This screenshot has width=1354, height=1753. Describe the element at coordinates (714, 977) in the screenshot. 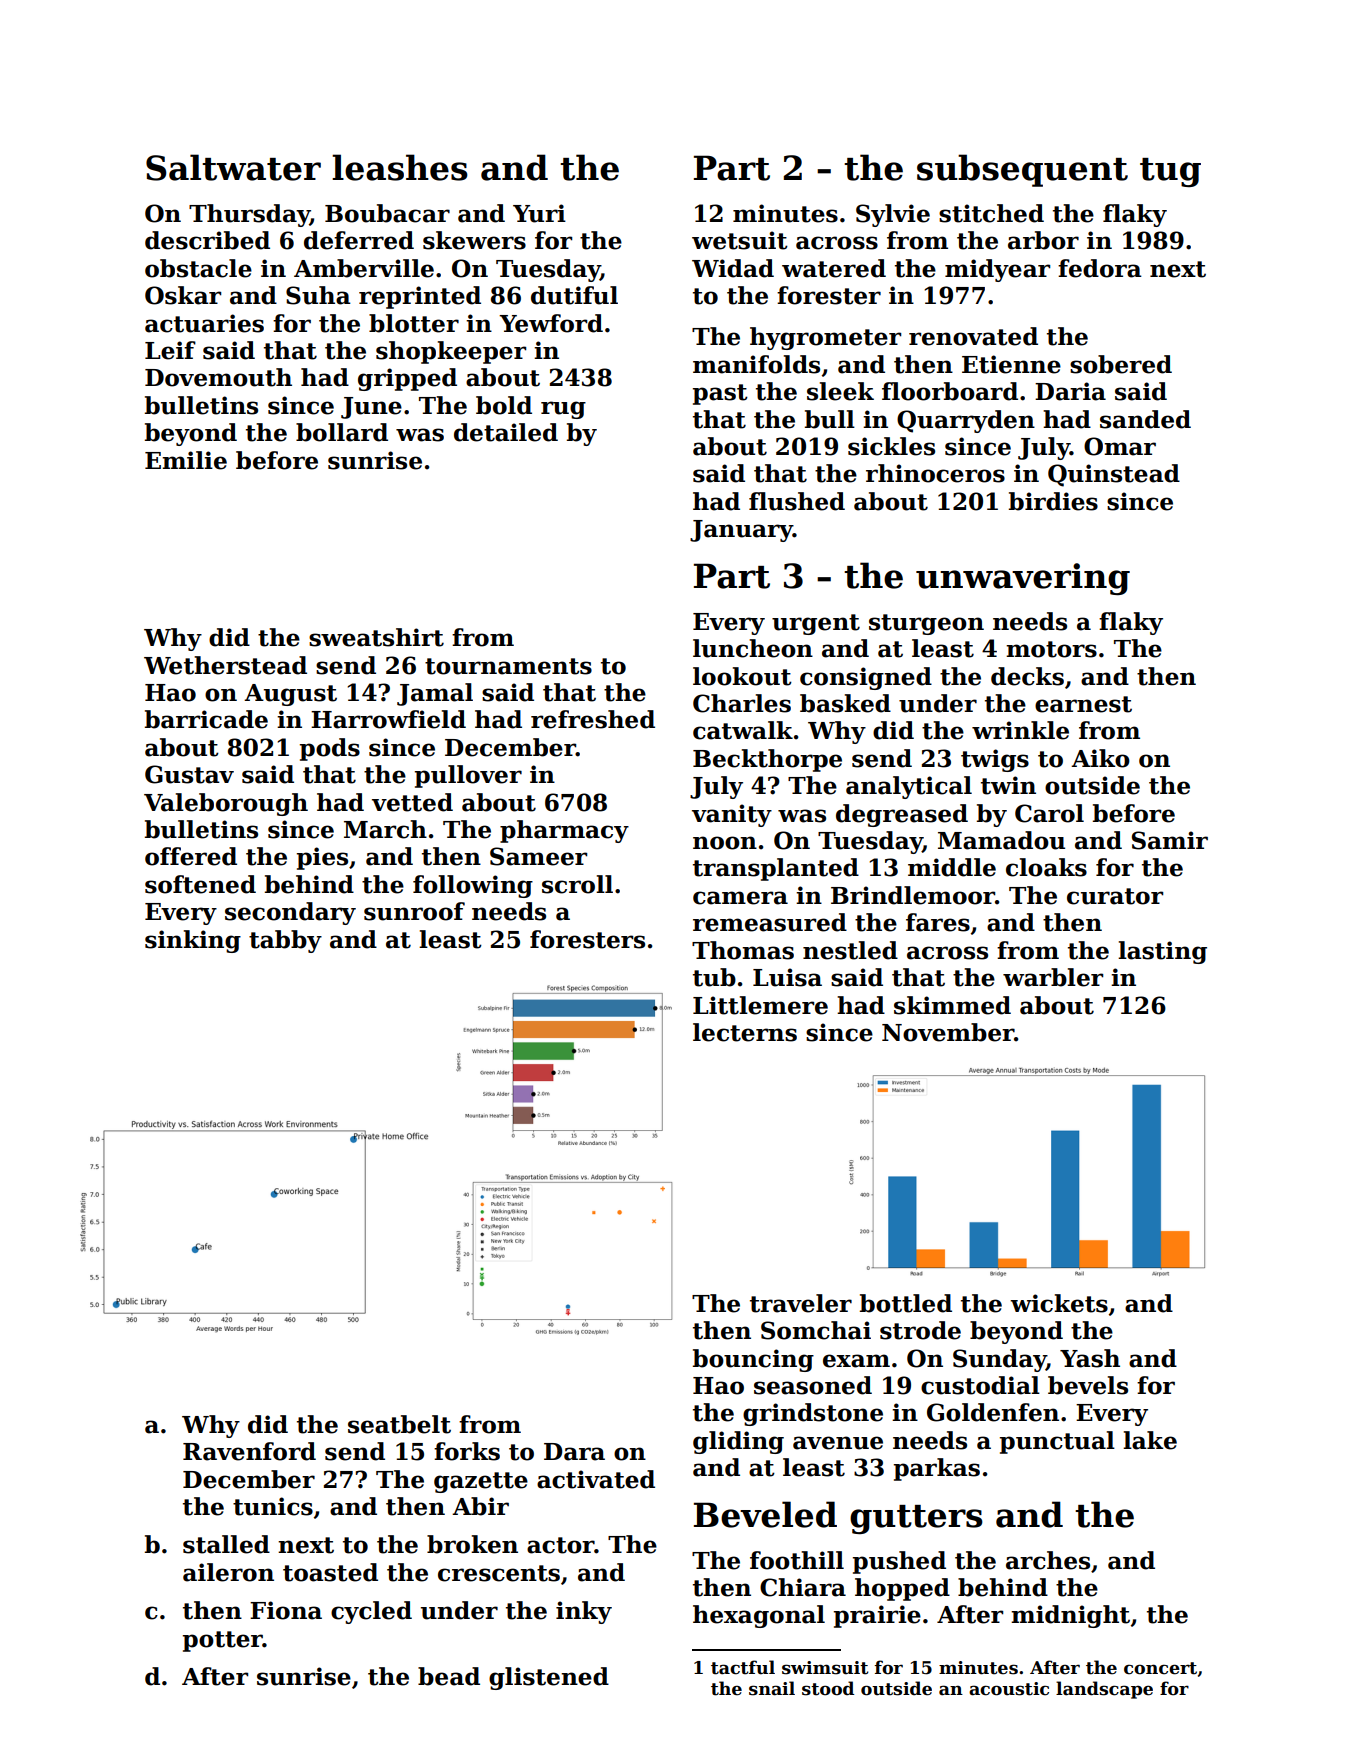

I see `tub` at that location.
